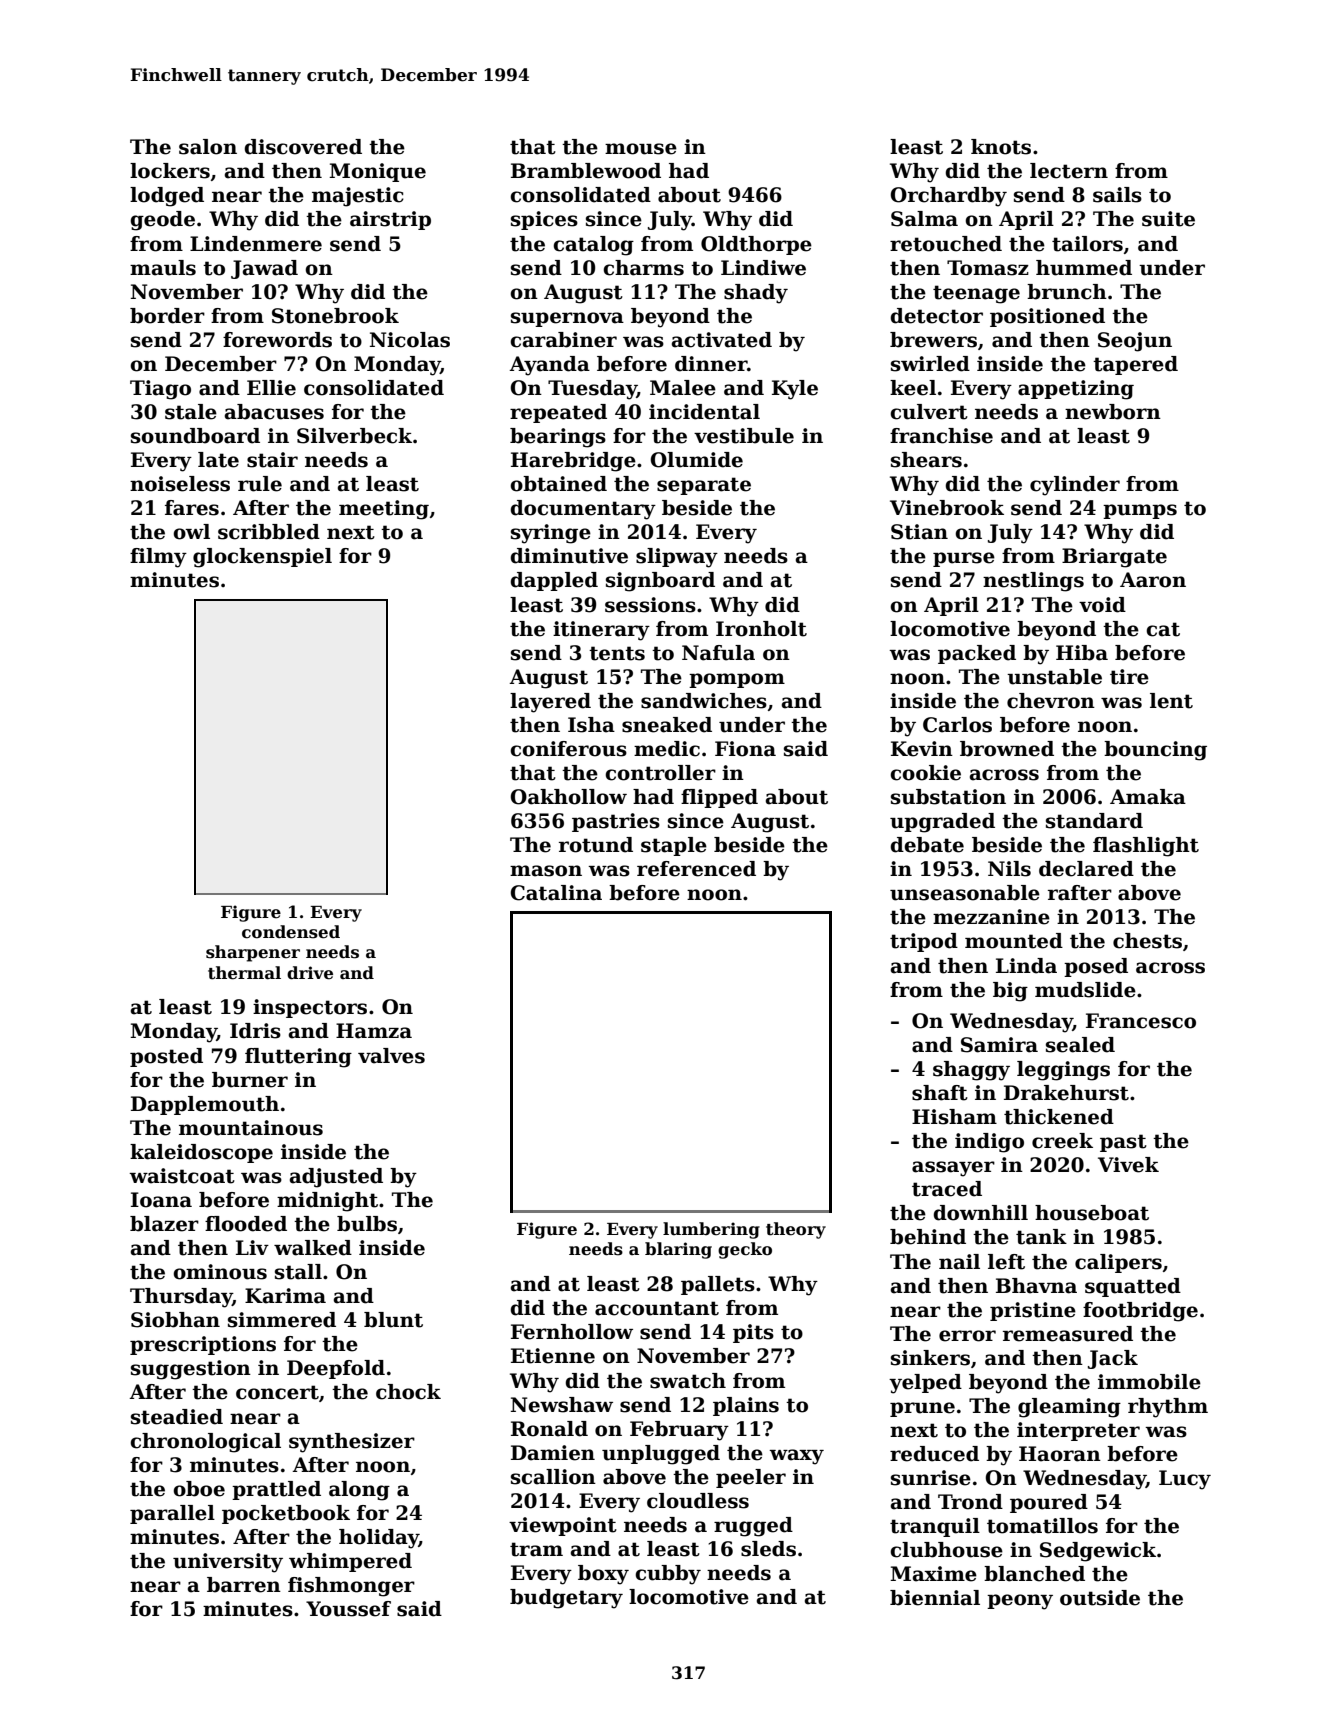  Describe the element at coordinates (277, 340) in the image. I see `forewords` at that location.
